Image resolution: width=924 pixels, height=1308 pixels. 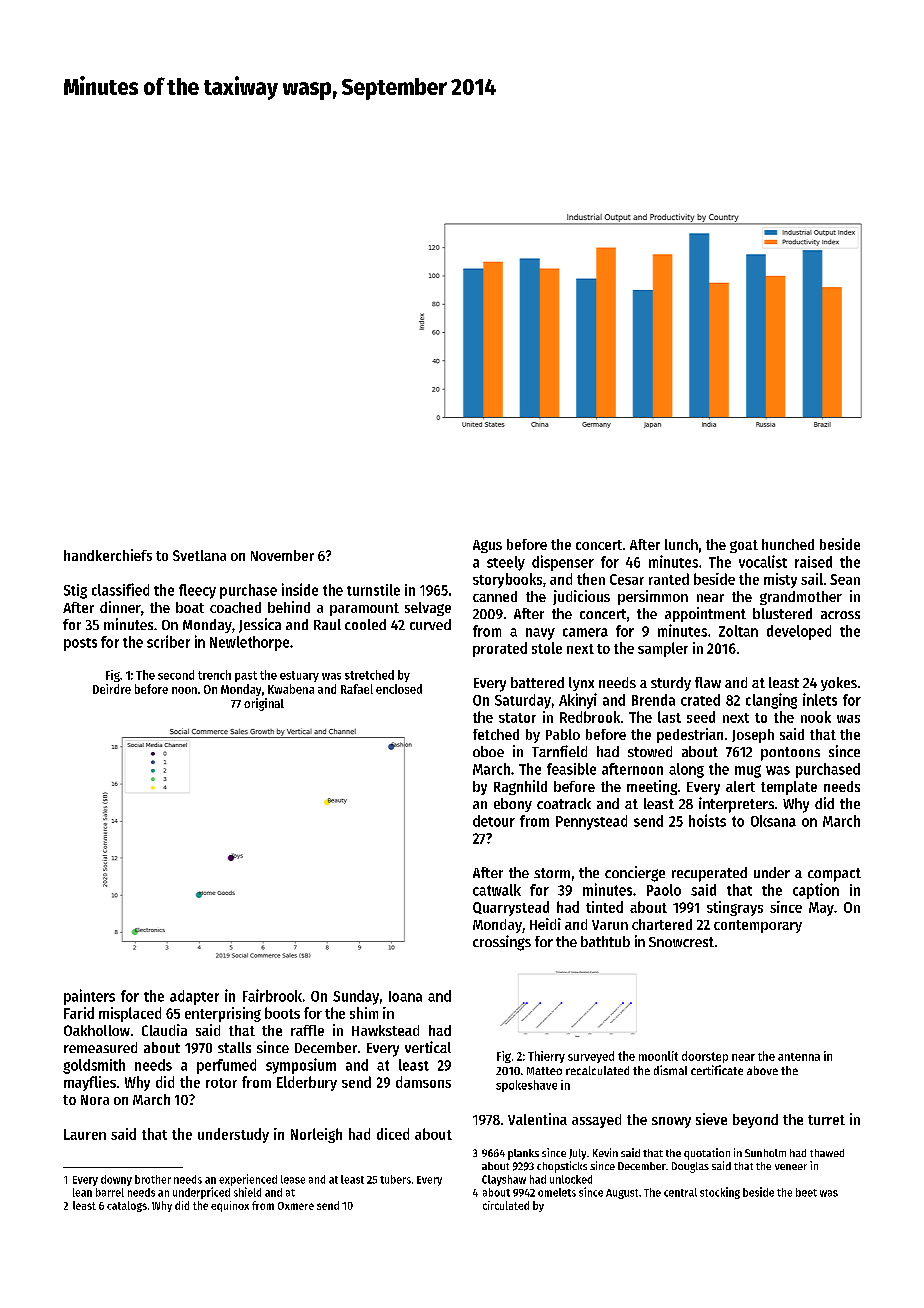 I want to click on perfumed, so click(x=226, y=1066).
